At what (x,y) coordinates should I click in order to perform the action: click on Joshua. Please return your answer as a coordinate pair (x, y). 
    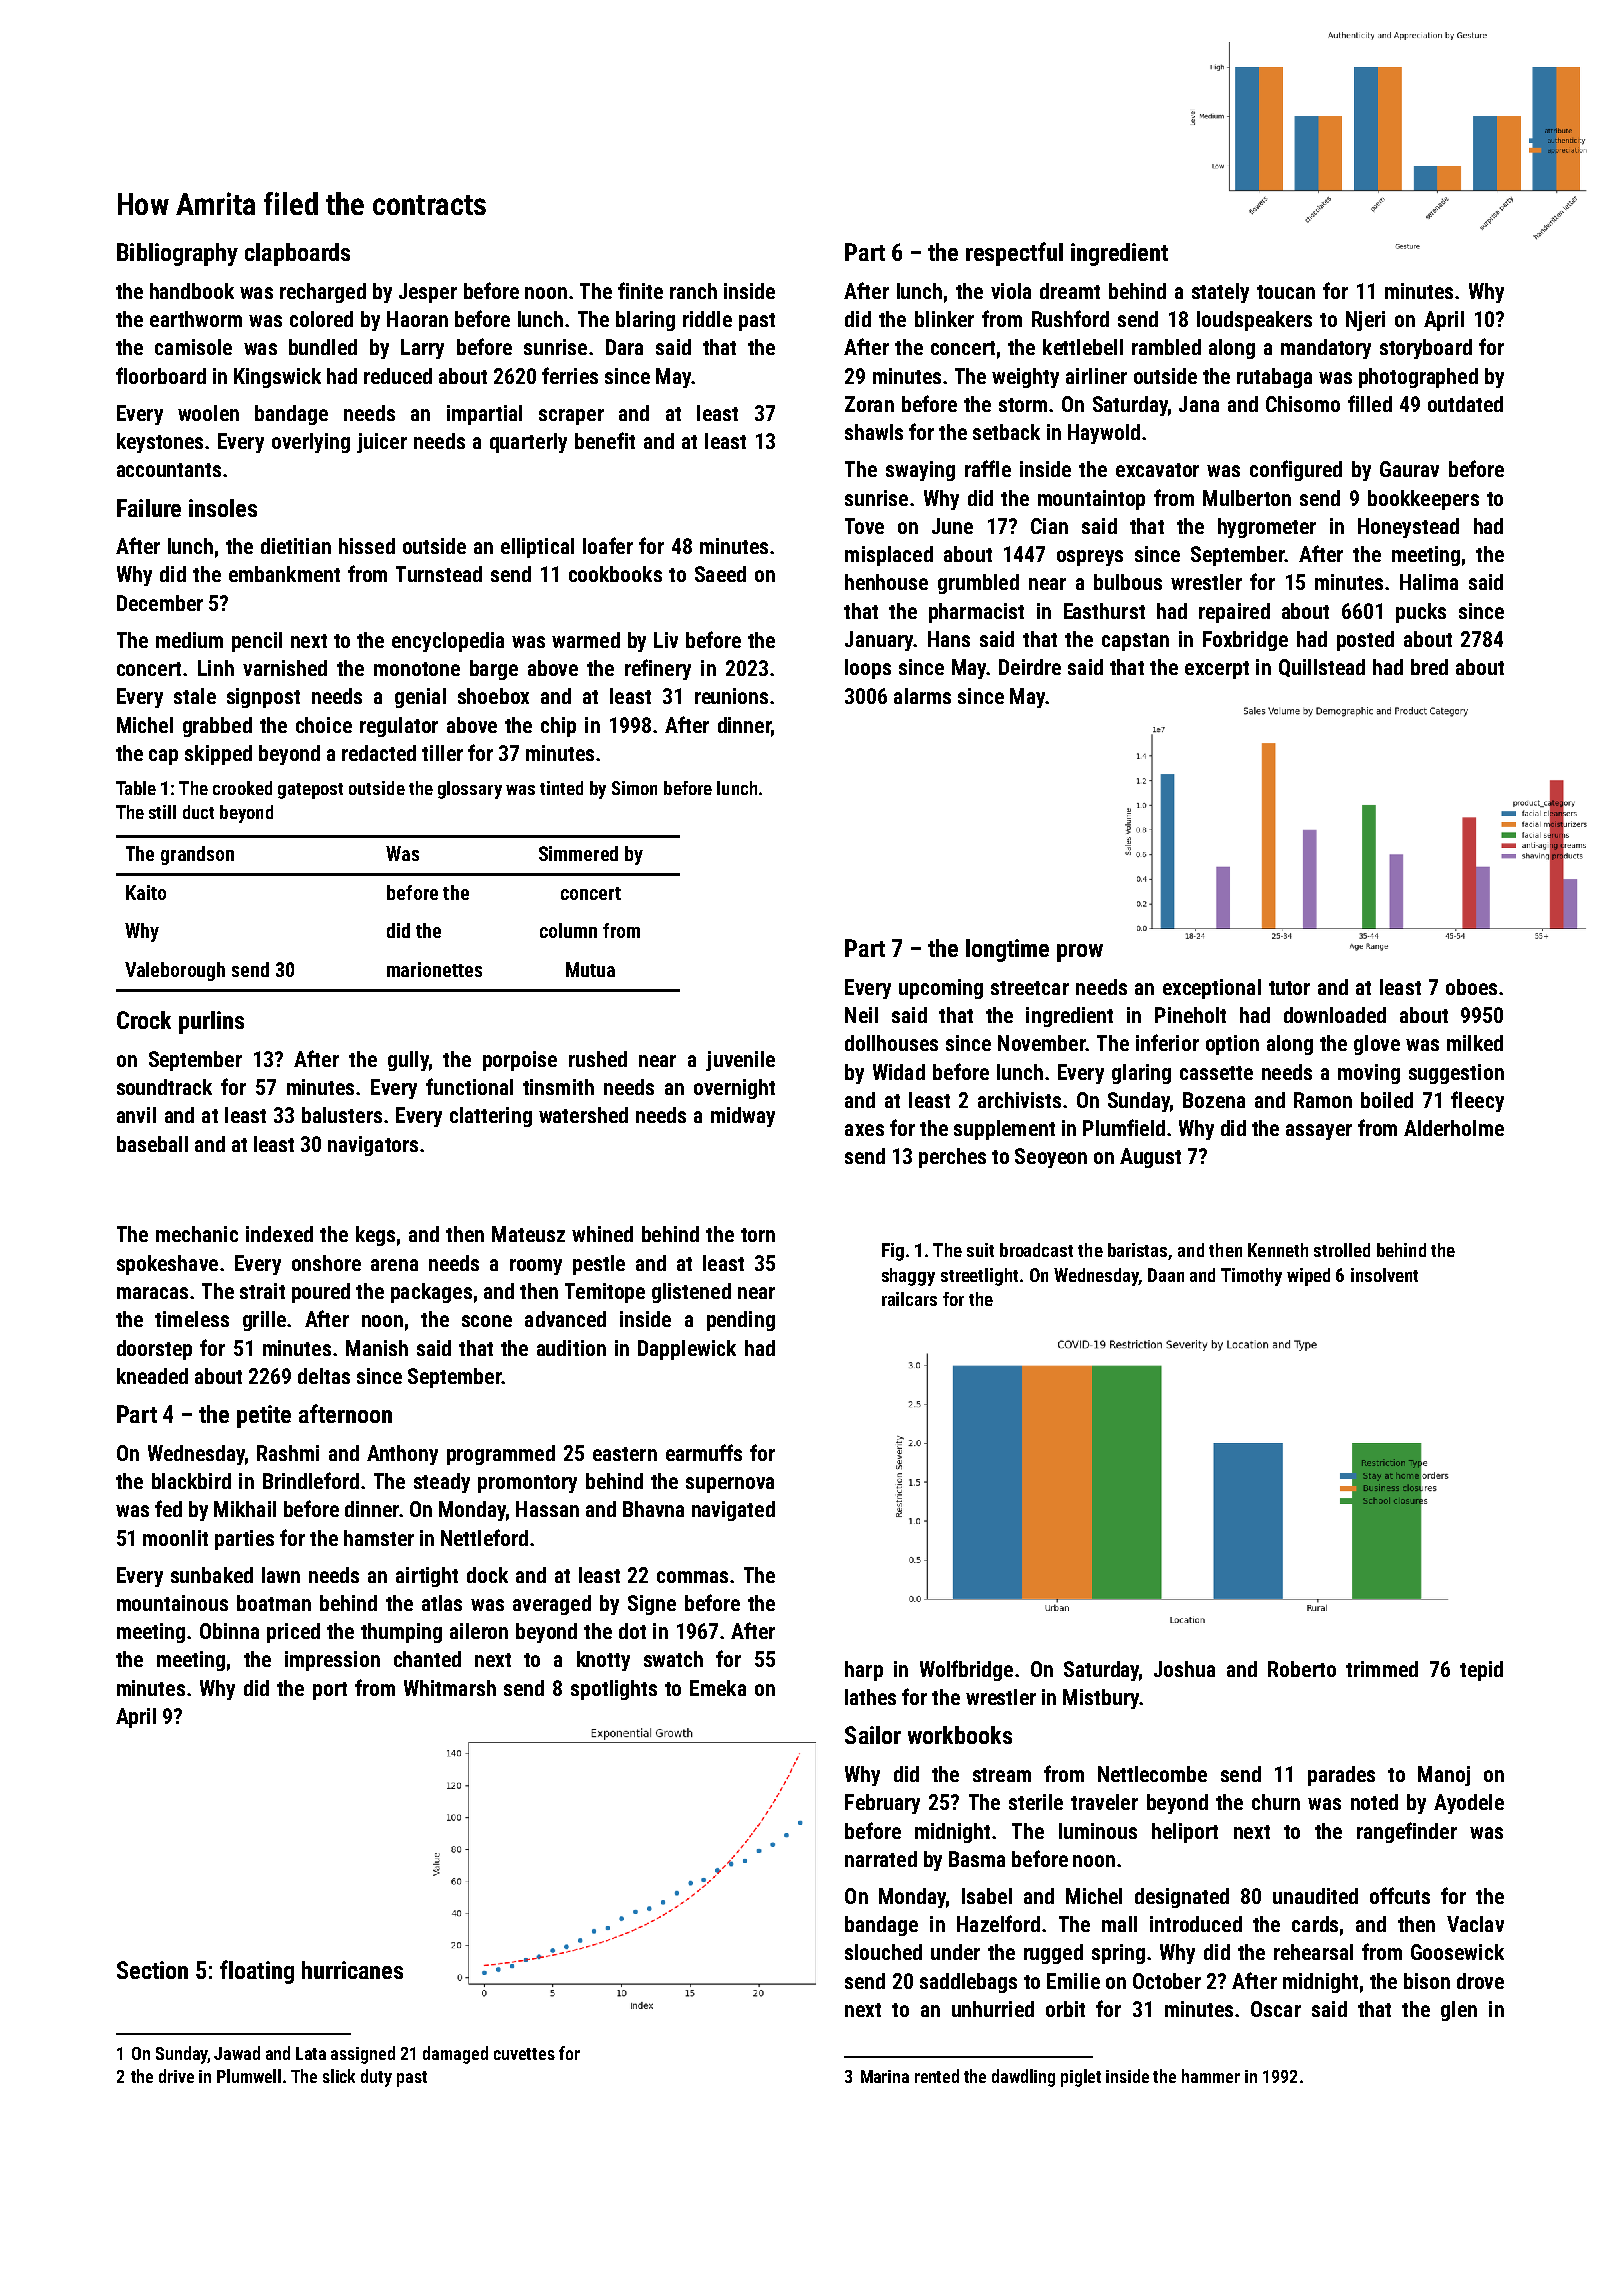
    Looking at the image, I should click on (1184, 1669).
